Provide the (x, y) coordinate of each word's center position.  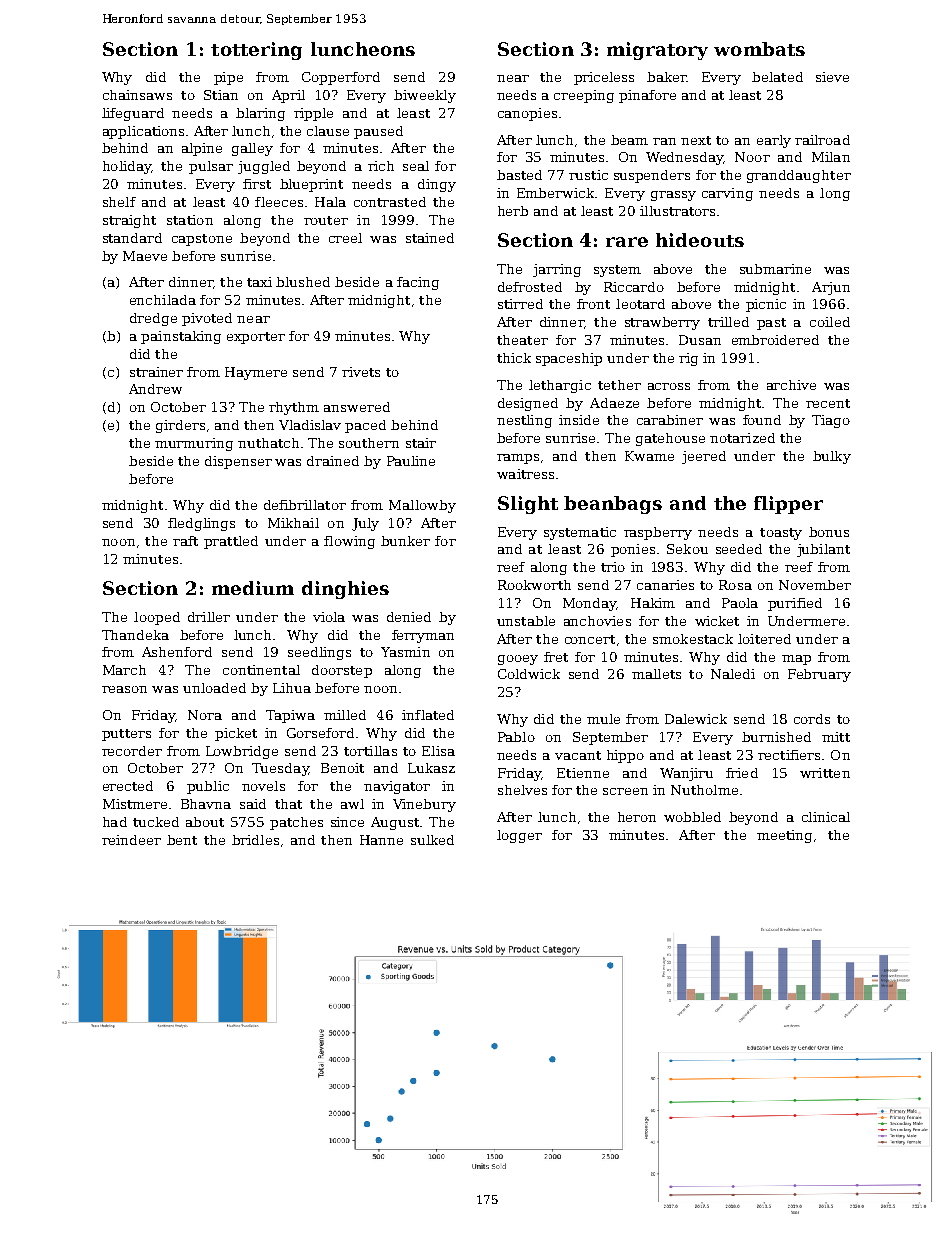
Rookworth (534, 585)
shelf (119, 202)
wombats (759, 49)
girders (180, 426)
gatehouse (670, 439)
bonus (829, 532)
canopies (527, 114)
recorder (132, 751)
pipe (228, 78)
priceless (604, 78)
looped (157, 618)
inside (579, 420)
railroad (822, 140)
